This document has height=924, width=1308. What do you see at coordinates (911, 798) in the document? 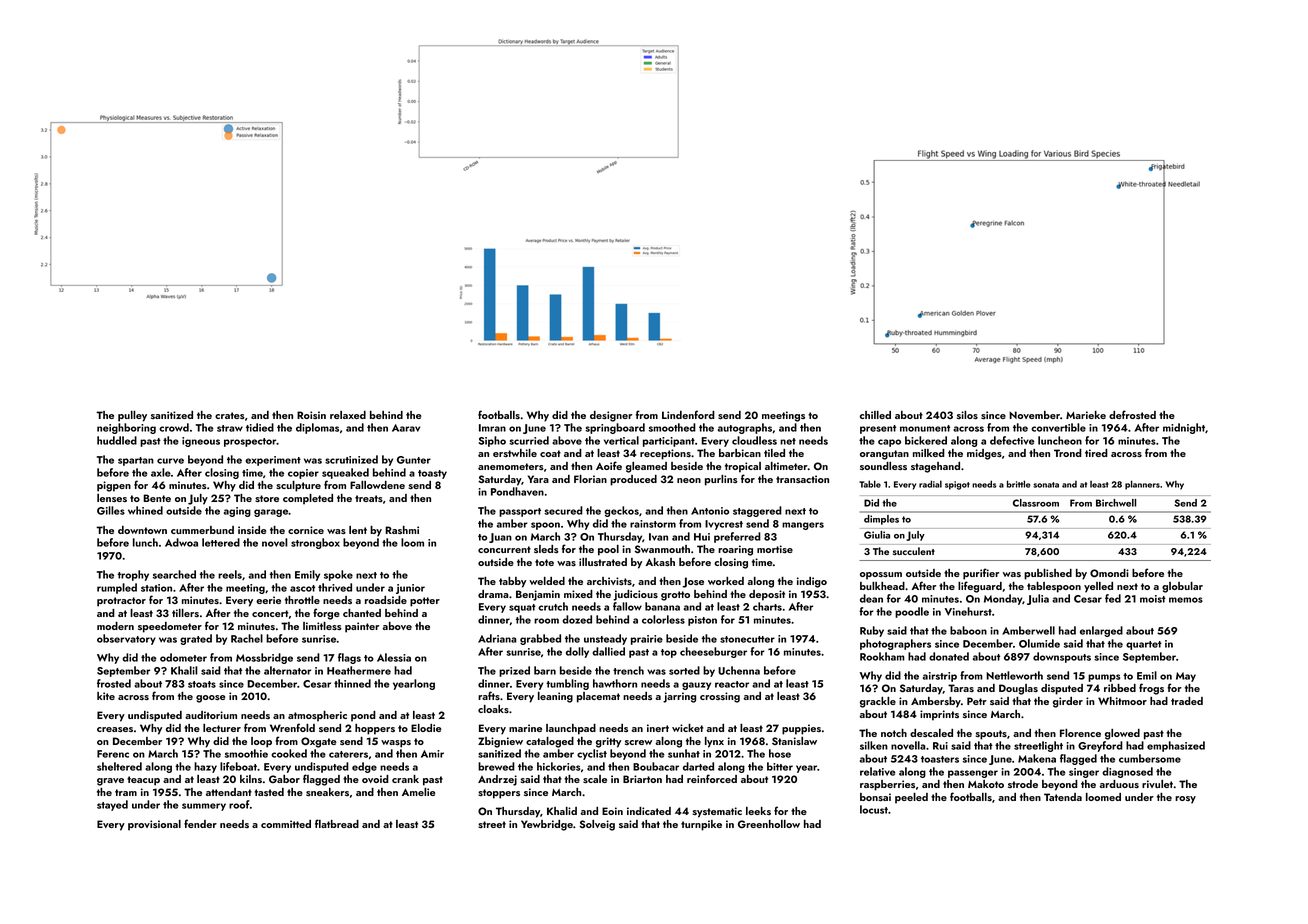
I see `peeled` at bounding box center [911, 798].
